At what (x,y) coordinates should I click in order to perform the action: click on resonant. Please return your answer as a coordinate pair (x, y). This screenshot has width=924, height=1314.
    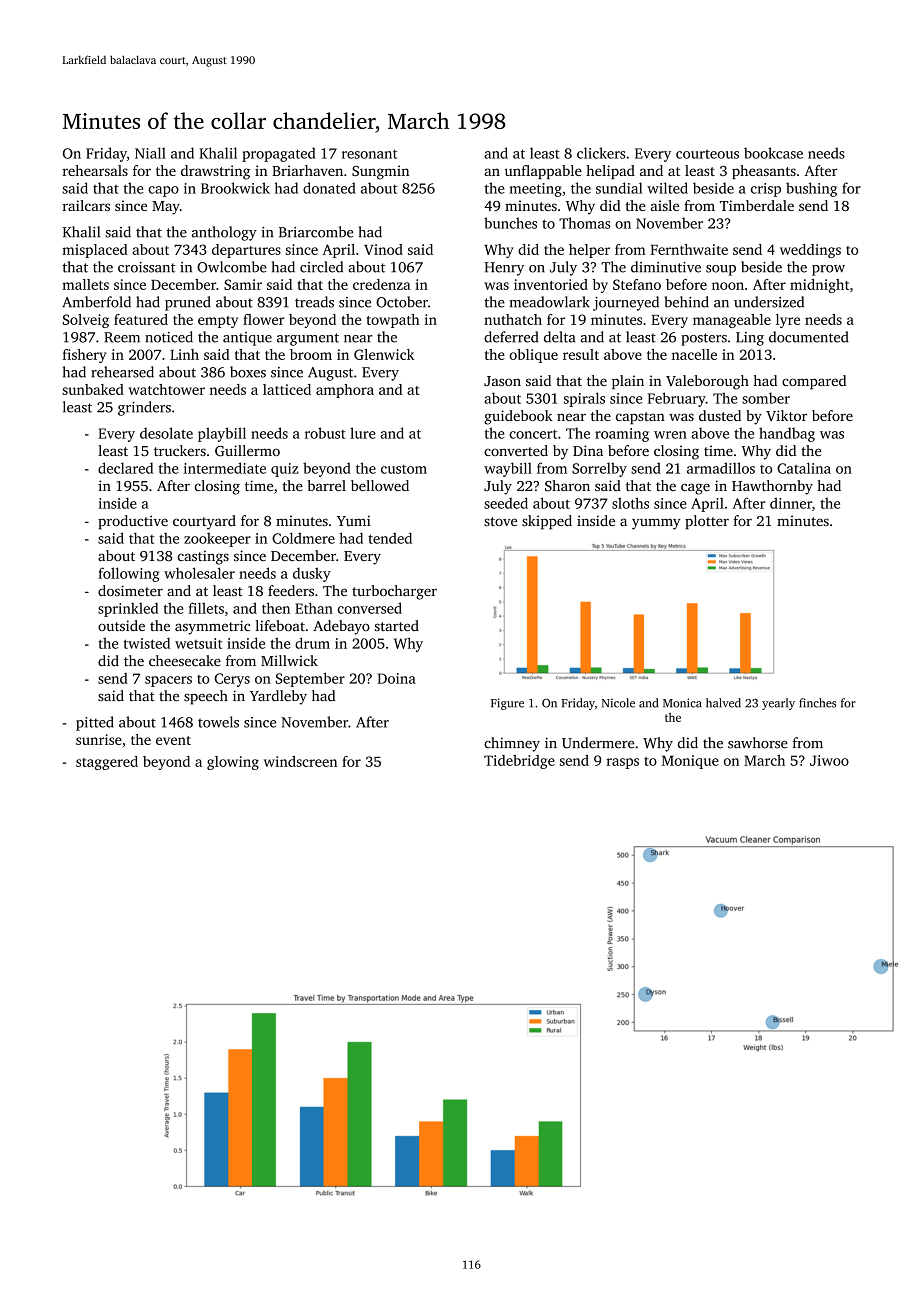
    Looking at the image, I should click on (369, 154).
